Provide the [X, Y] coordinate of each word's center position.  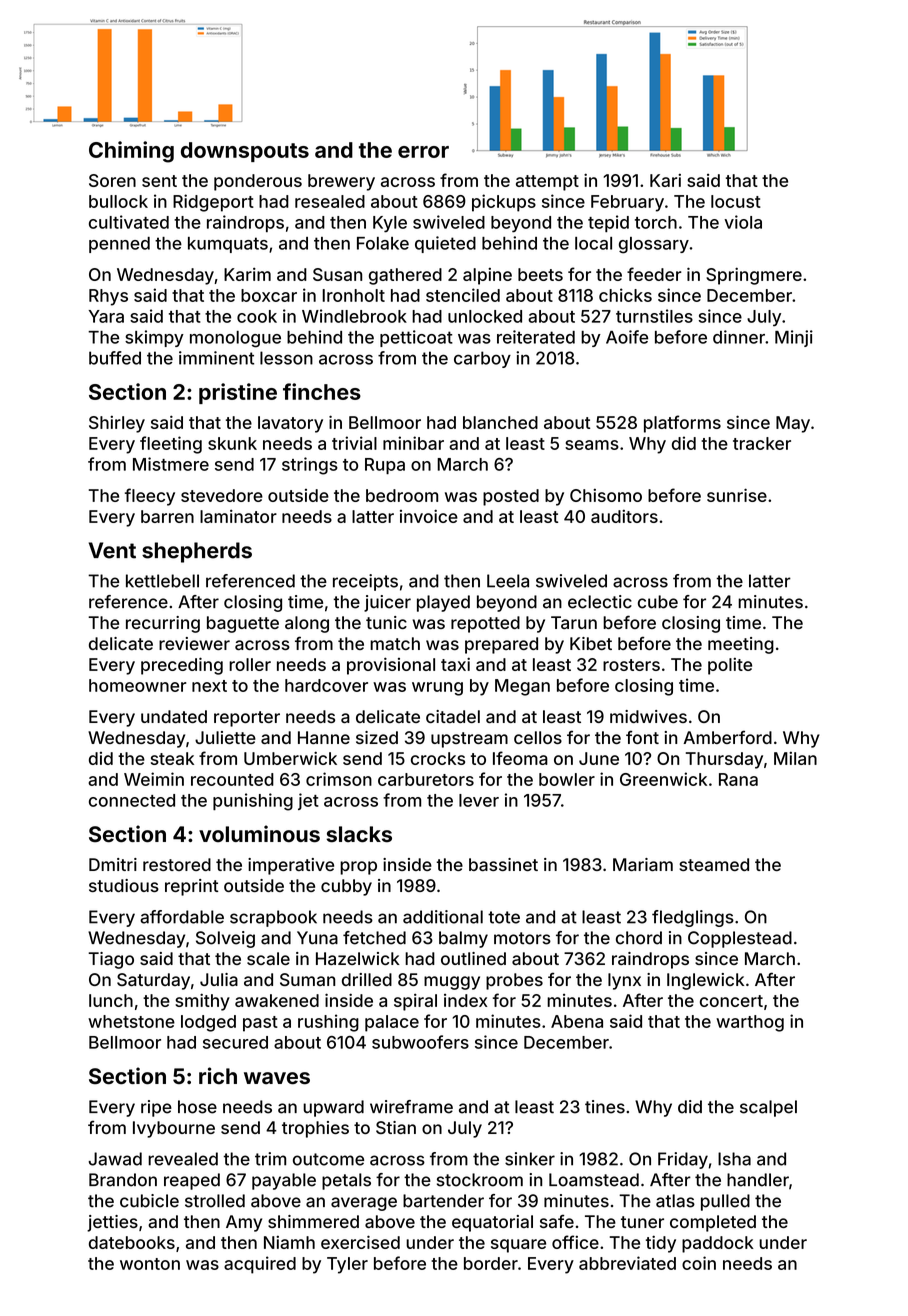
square [518, 1246]
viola [743, 222]
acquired [260, 1265]
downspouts [245, 152]
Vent [112, 550]
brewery [341, 182]
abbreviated [627, 1263]
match [395, 643]
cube [658, 602]
